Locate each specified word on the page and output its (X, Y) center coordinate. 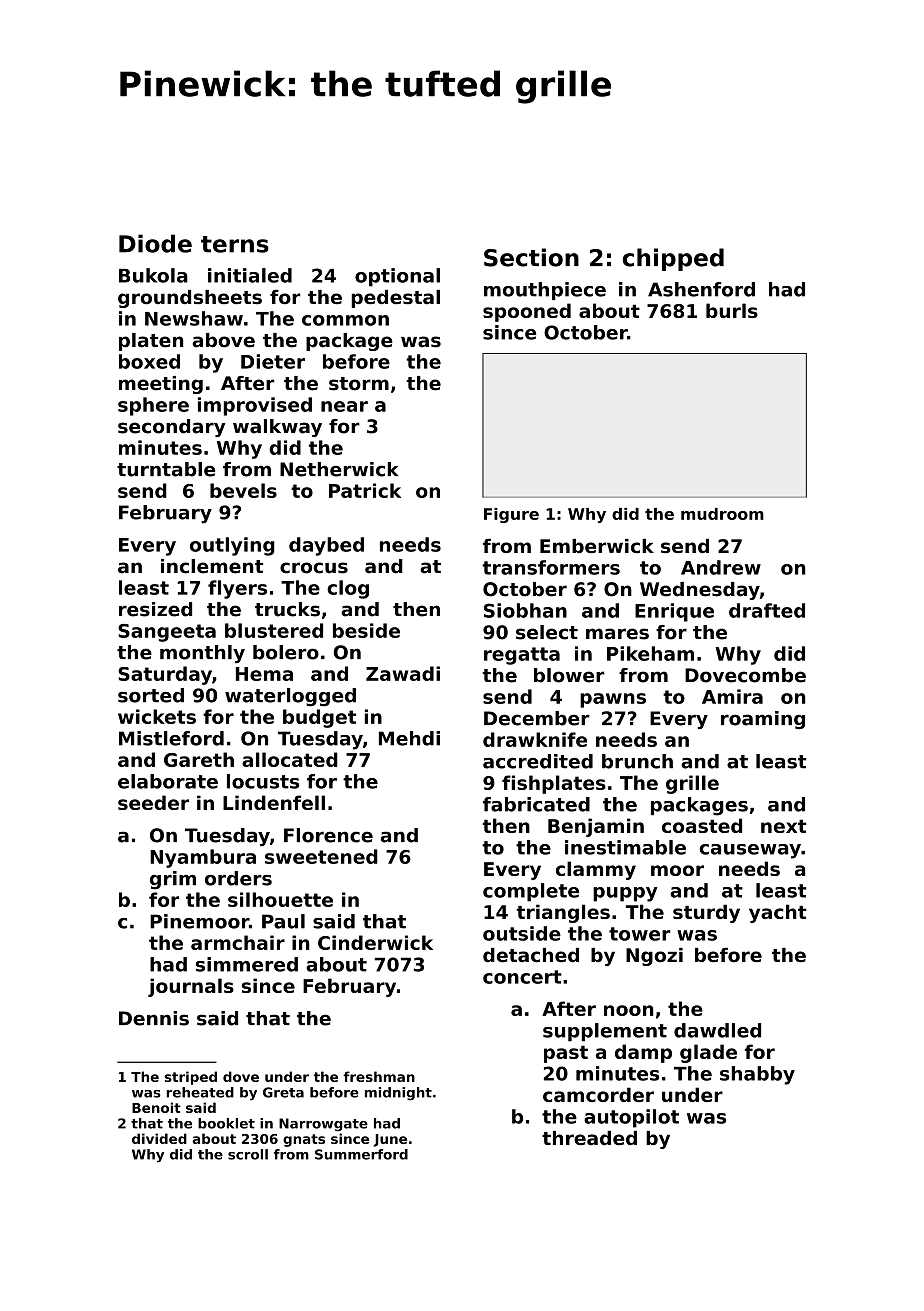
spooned (527, 312)
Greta (283, 1092)
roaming (763, 720)
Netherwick (339, 469)
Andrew (721, 567)
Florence (328, 835)
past (566, 1054)
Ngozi (654, 957)
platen (151, 342)
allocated (290, 759)
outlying (232, 546)
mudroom (722, 514)
